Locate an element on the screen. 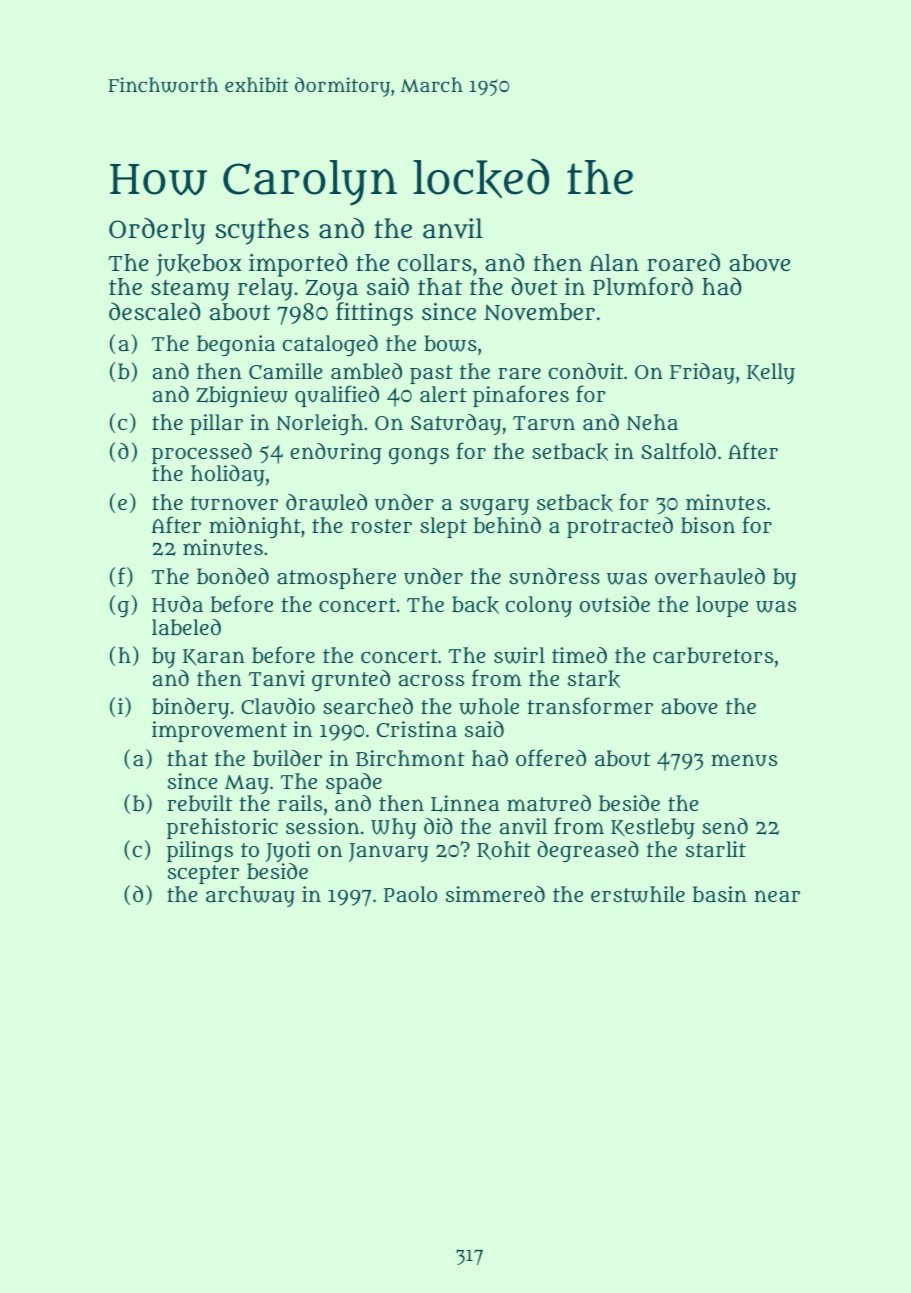 The image size is (911, 1293). Kelly is located at coordinates (771, 373).
